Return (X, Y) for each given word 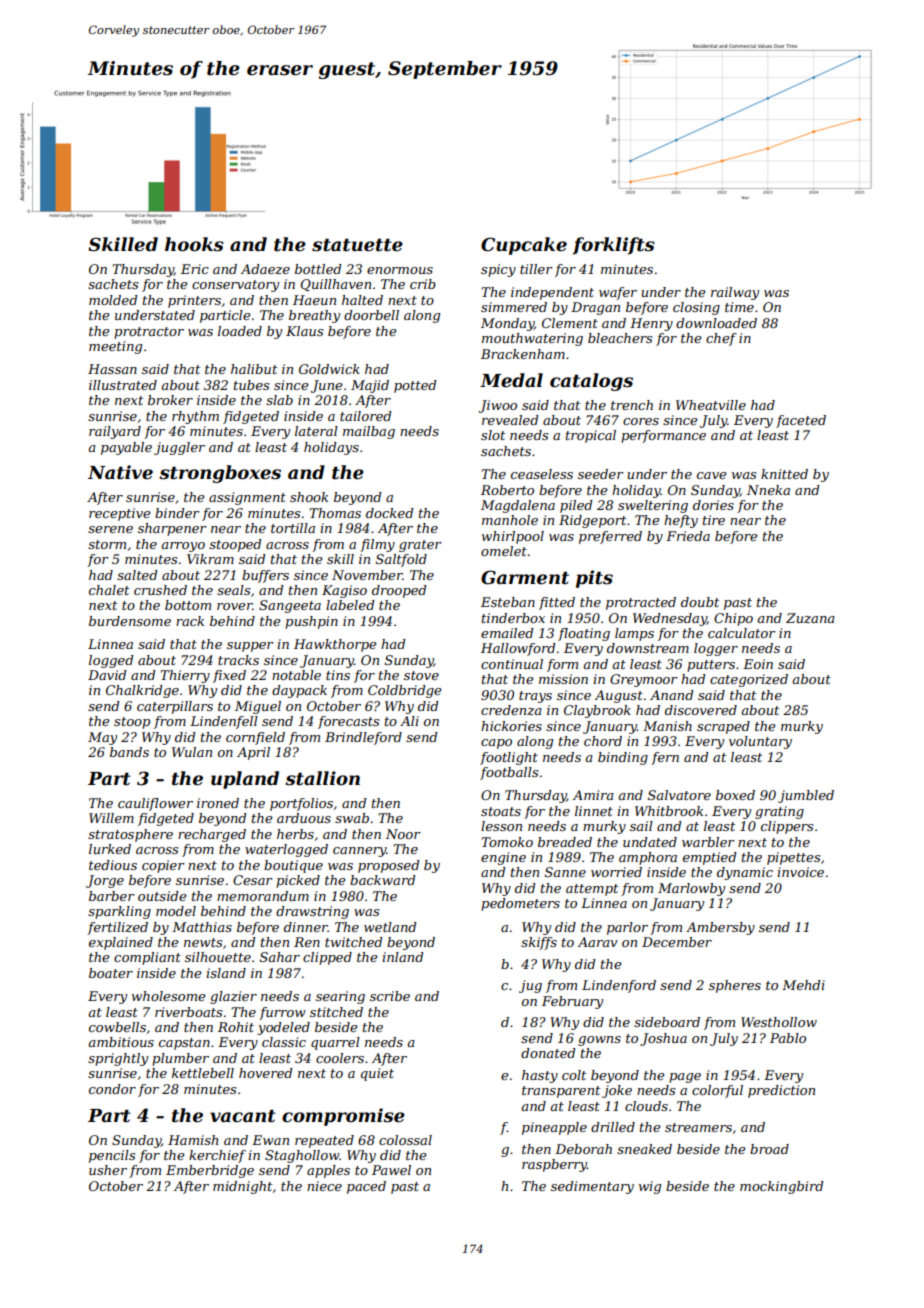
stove (421, 675)
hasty (540, 1076)
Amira (593, 795)
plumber (180, 1059)
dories (713, 505)
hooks (194, 244)
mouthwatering (532, 339)
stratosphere (130, 835)
